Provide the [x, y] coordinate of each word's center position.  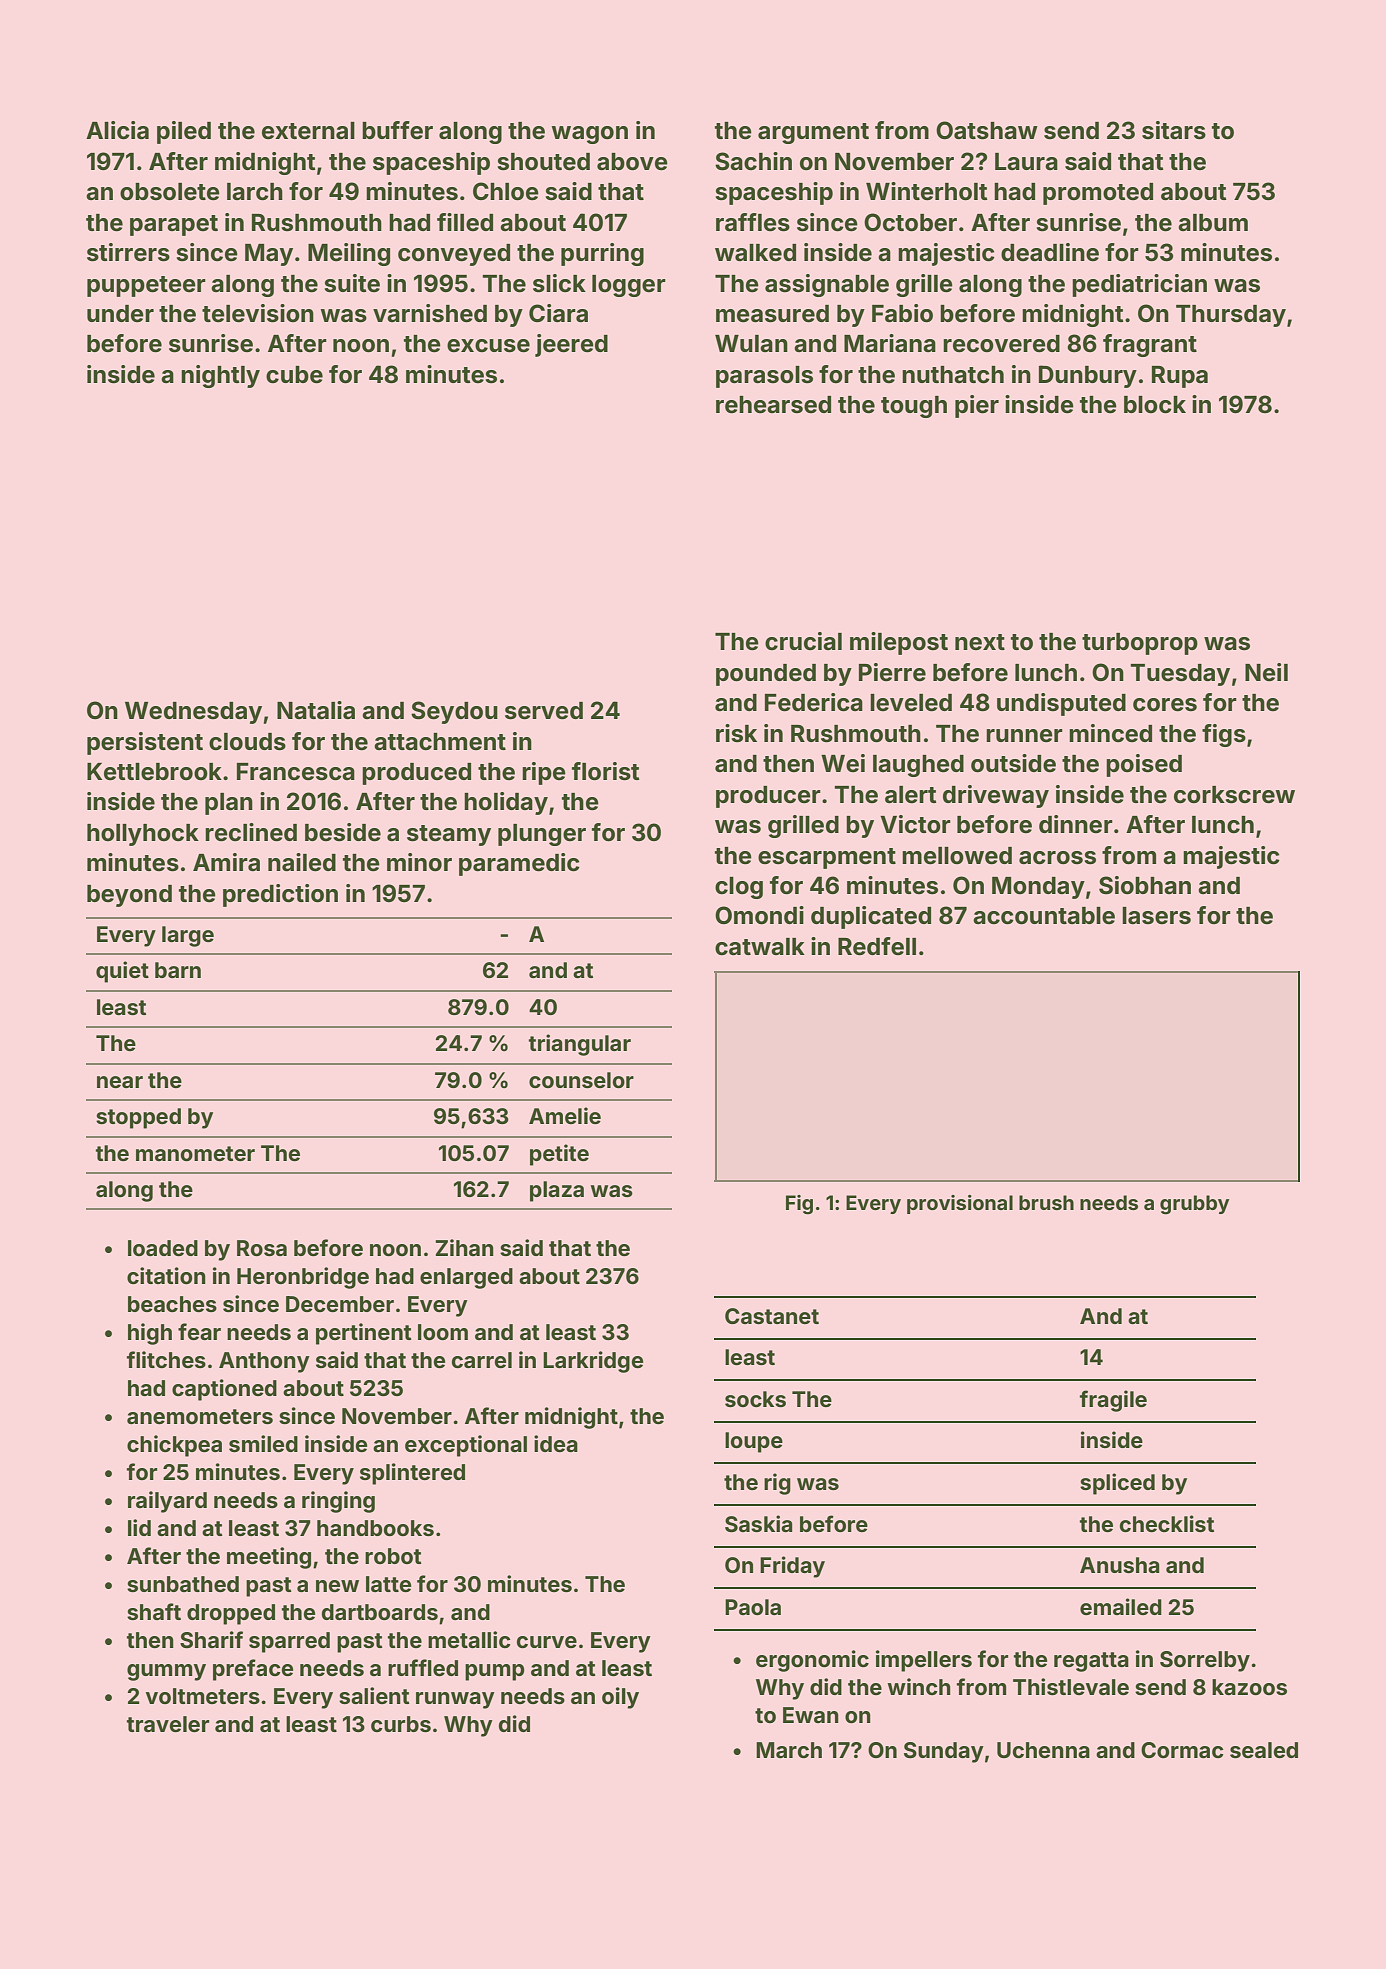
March [789, 1750]
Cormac [1182, 1750]
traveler [168, 1724]
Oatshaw [987, 130]
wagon [590, 135]
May [269, 255]
